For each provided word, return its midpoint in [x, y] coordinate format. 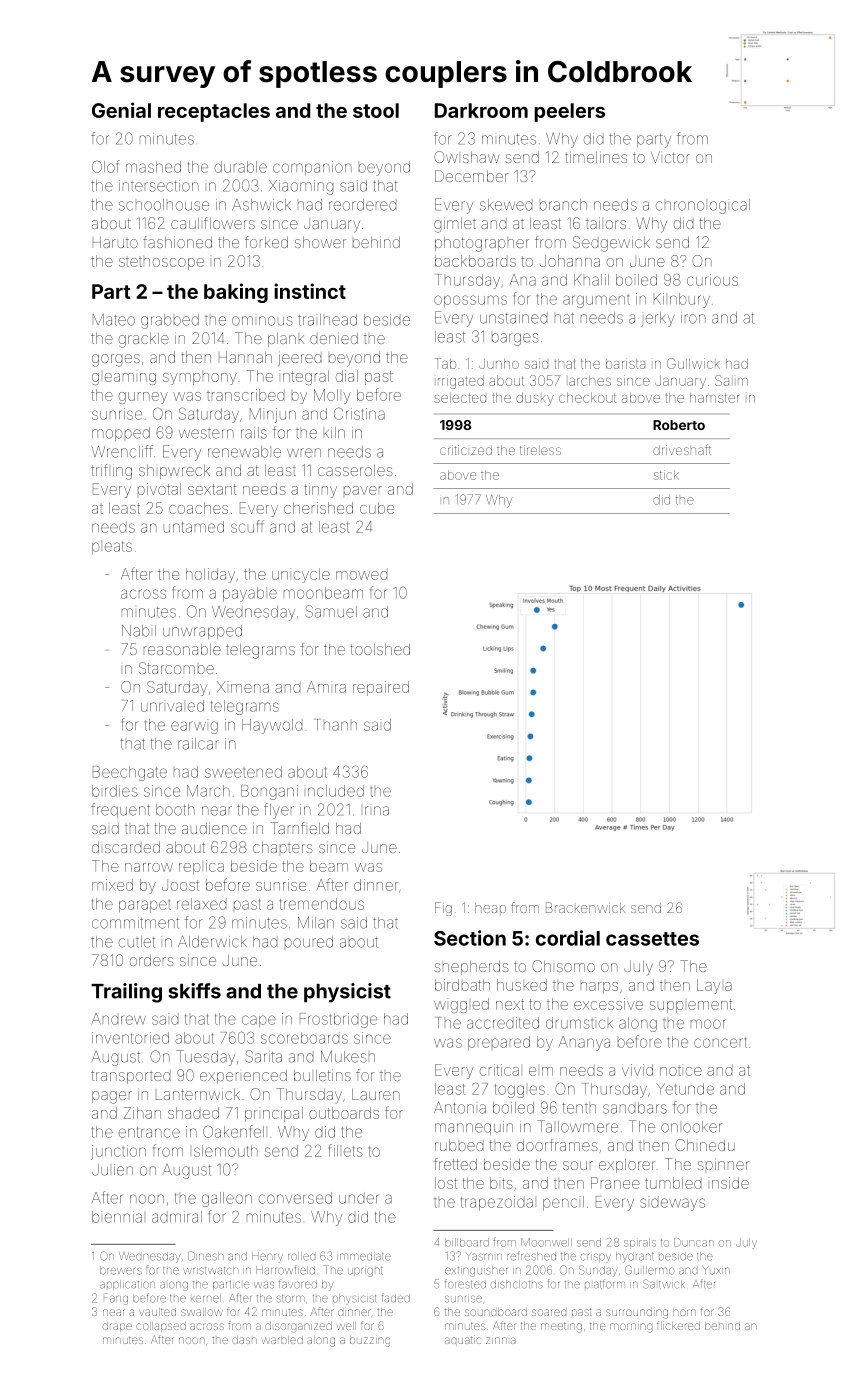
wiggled [461, 1005]
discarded [126, 847]
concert [720, 1042]
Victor [670, 157]
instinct [310, 291]
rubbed [459, 1145]
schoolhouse [164, 205]
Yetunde [685, 1089]
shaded [193, 1113]
